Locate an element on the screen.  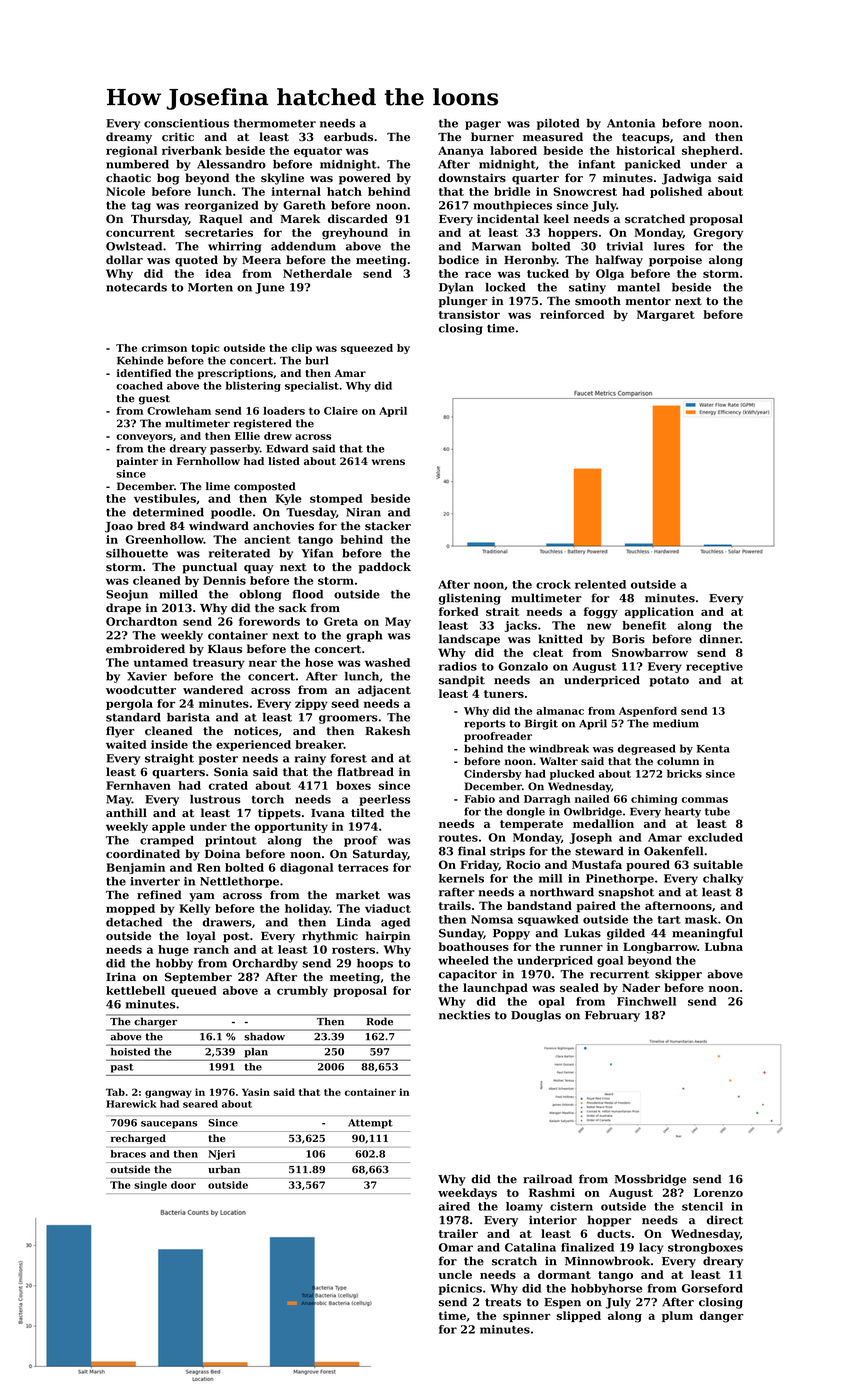
anthill is located at coordinates (126, 812).
